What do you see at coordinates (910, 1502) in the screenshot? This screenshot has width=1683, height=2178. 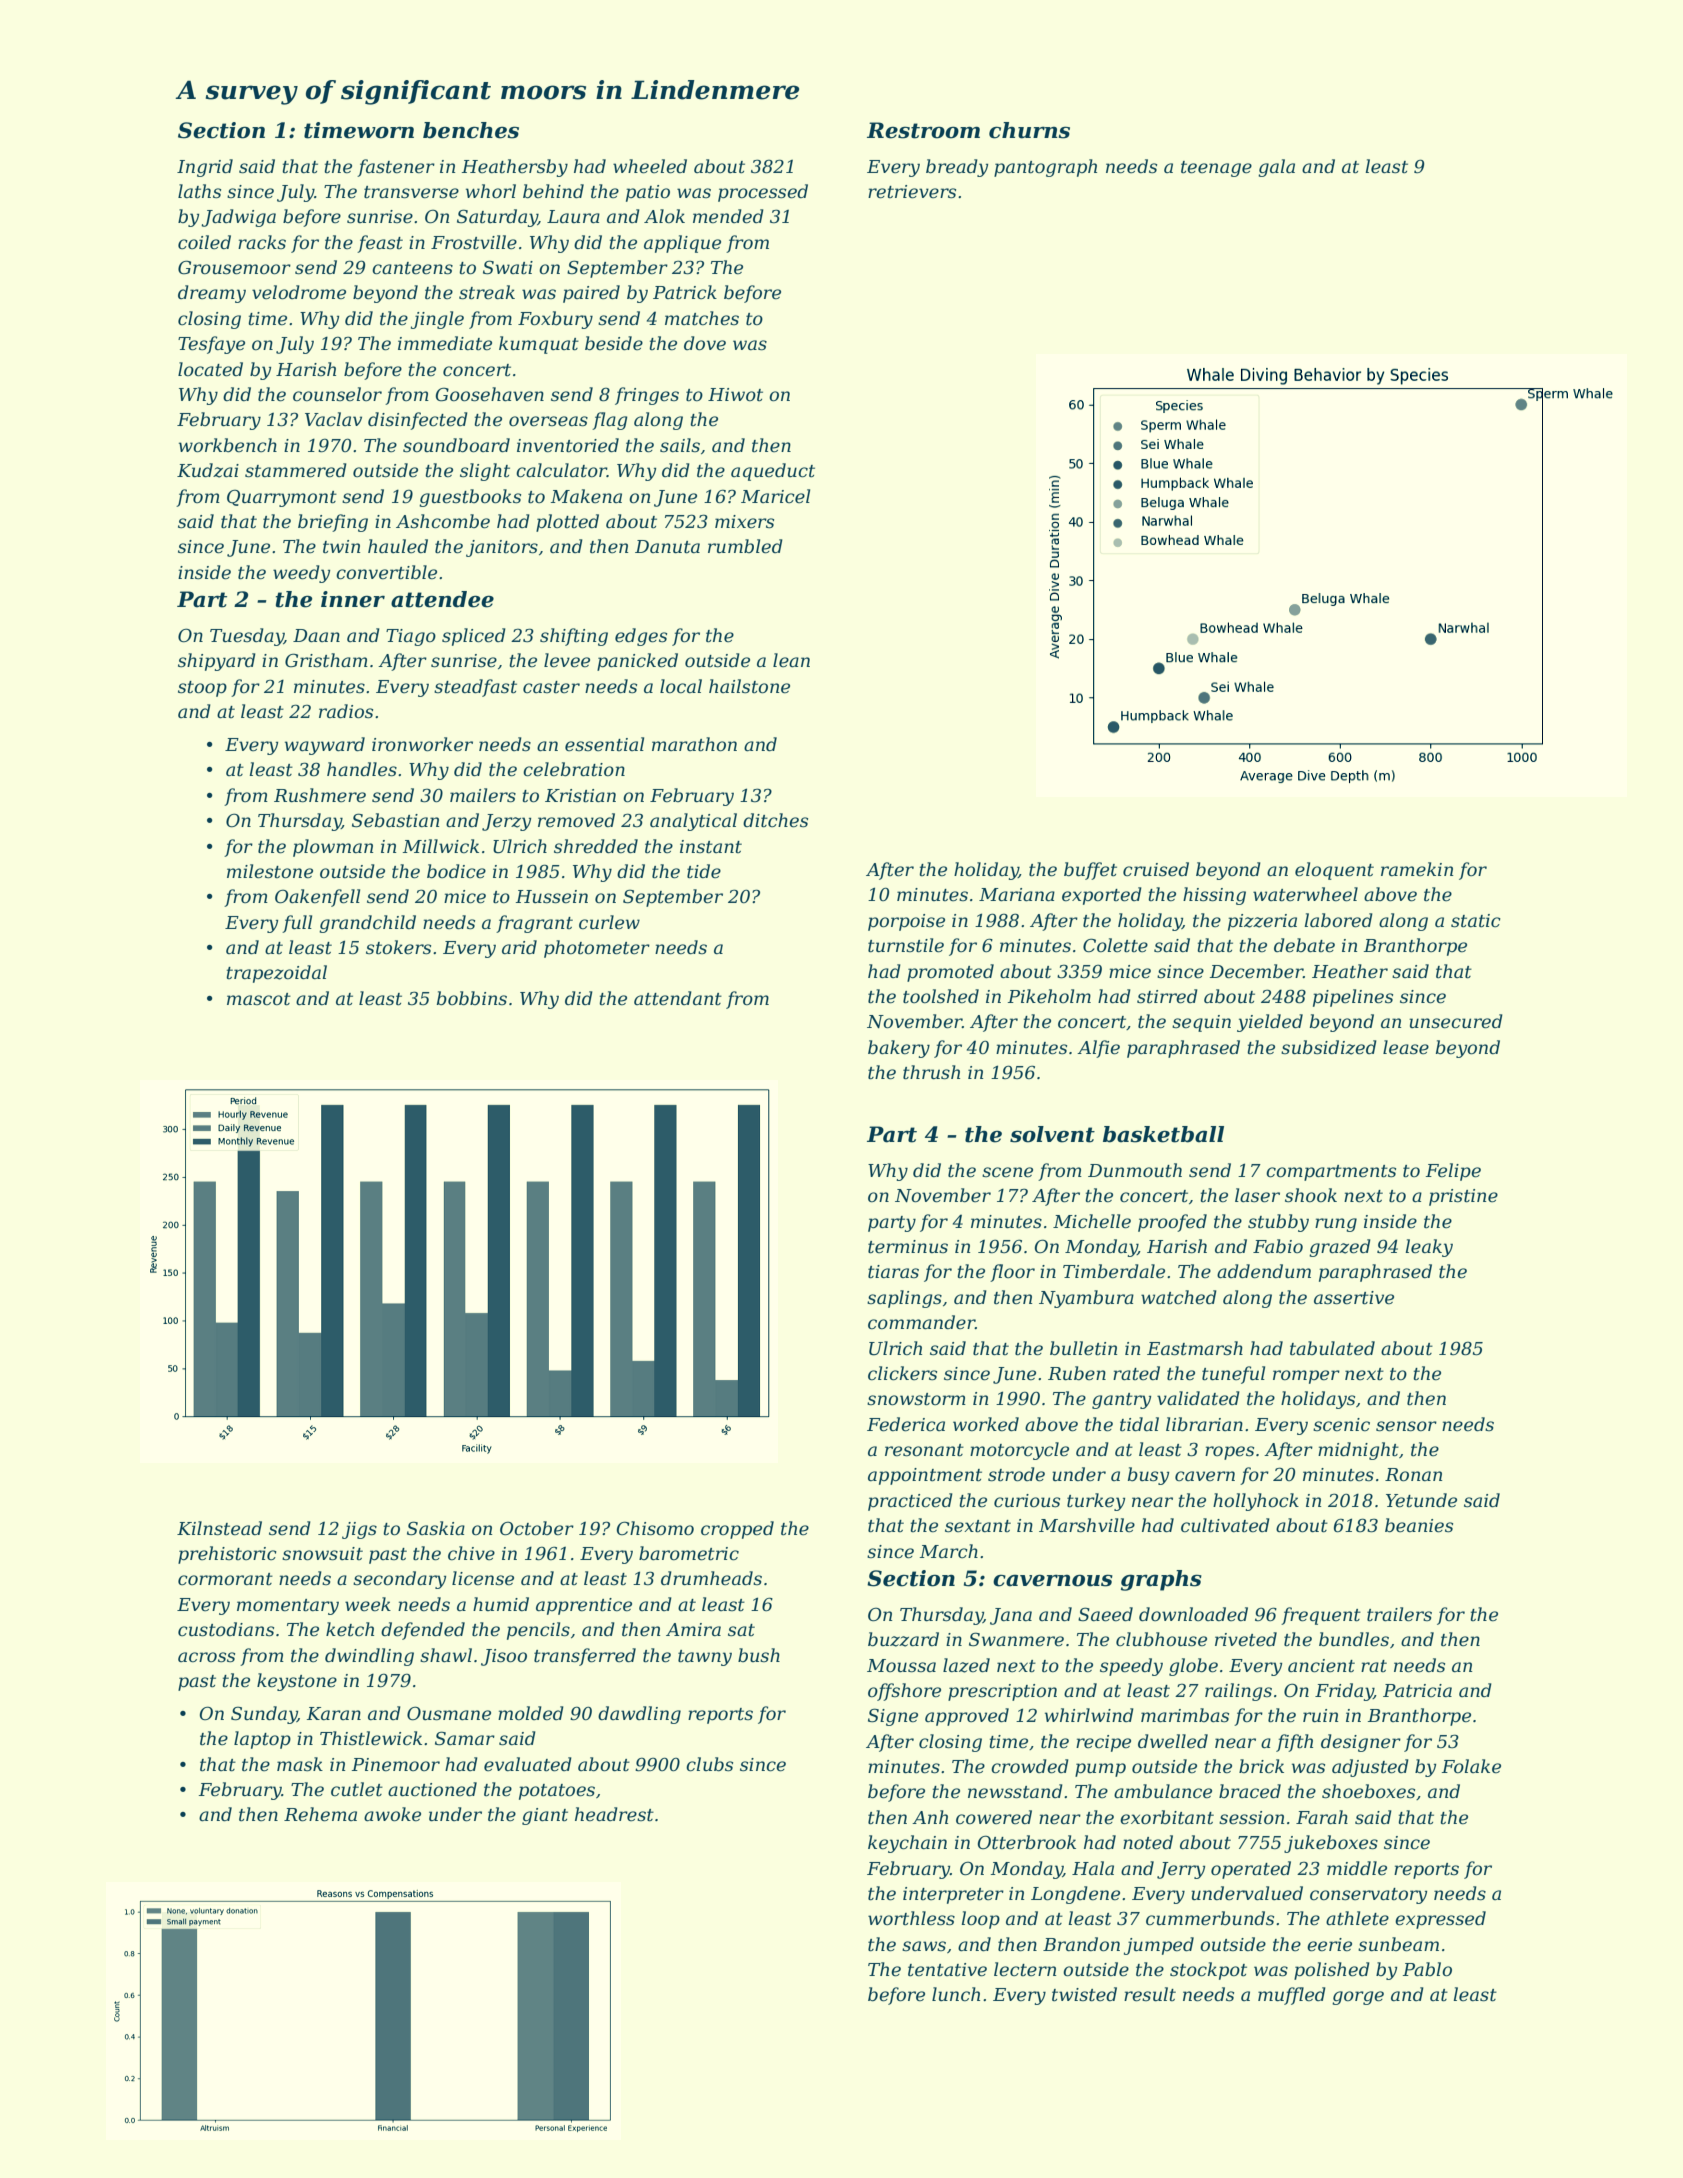 I see `practiced` at bounding box center [910, 1502].
